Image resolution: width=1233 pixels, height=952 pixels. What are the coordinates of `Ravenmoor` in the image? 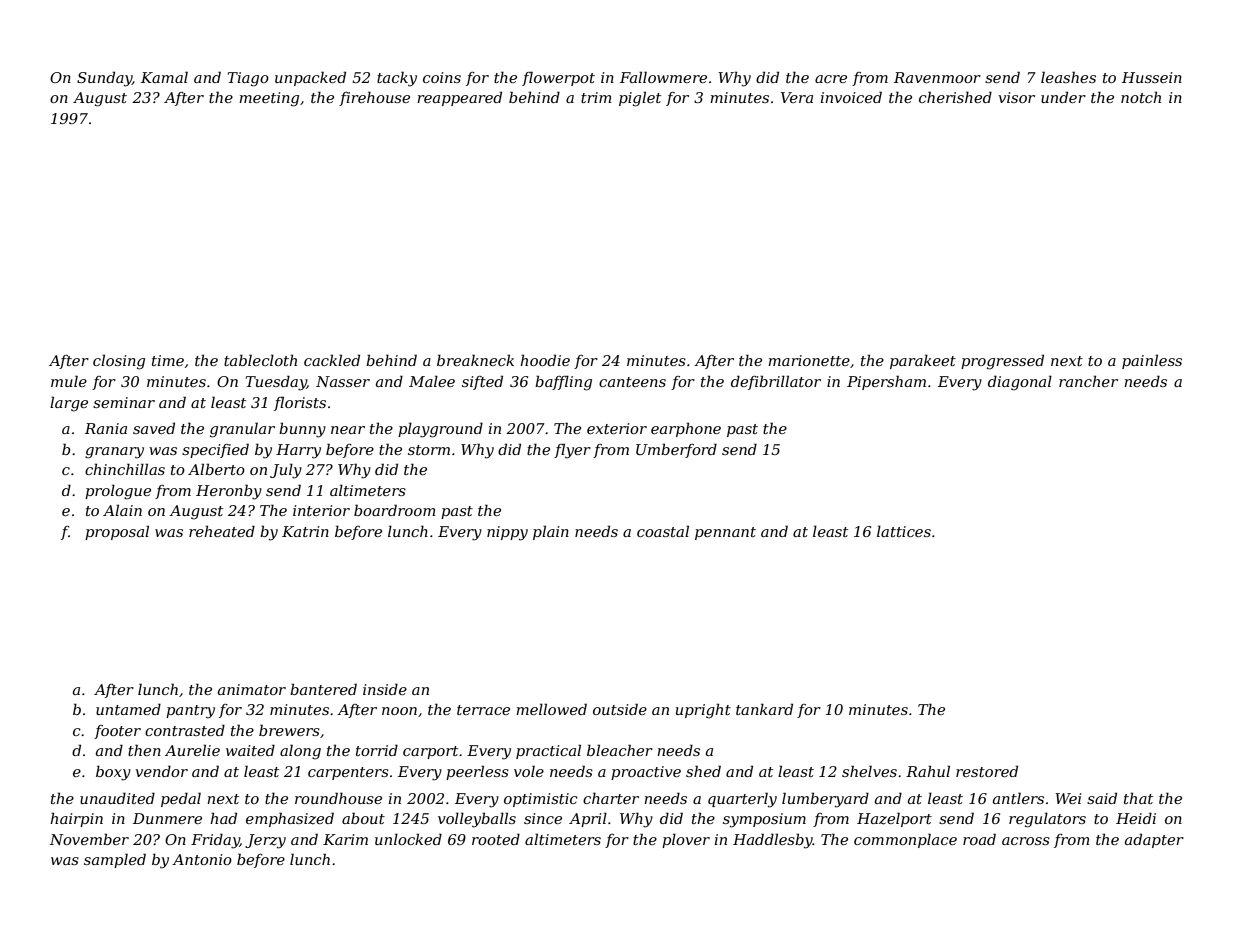 It's located at (937, 77).
